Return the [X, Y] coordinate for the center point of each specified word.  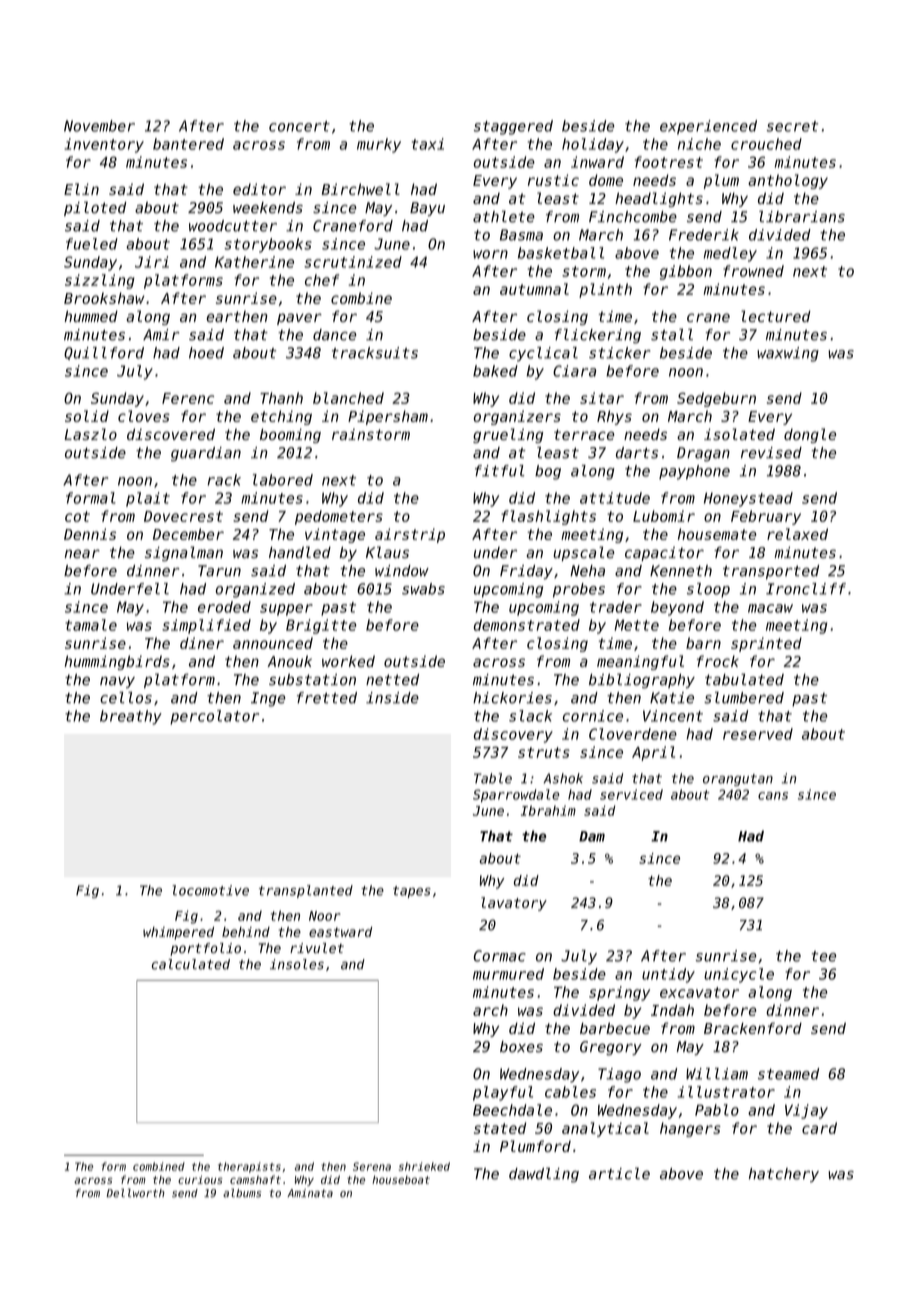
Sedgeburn [716, 399]
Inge [268, 699]
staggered [513, 127]
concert [299, 126]
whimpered [178, 933]
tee [824, 956]
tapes [412, 892]
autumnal [534, 289]
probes [579, 590]
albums [242, 1193]
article [619, 1174]
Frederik [704, 235]
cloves [144, 416]
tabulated [744, 679]
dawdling [544, 1175]
